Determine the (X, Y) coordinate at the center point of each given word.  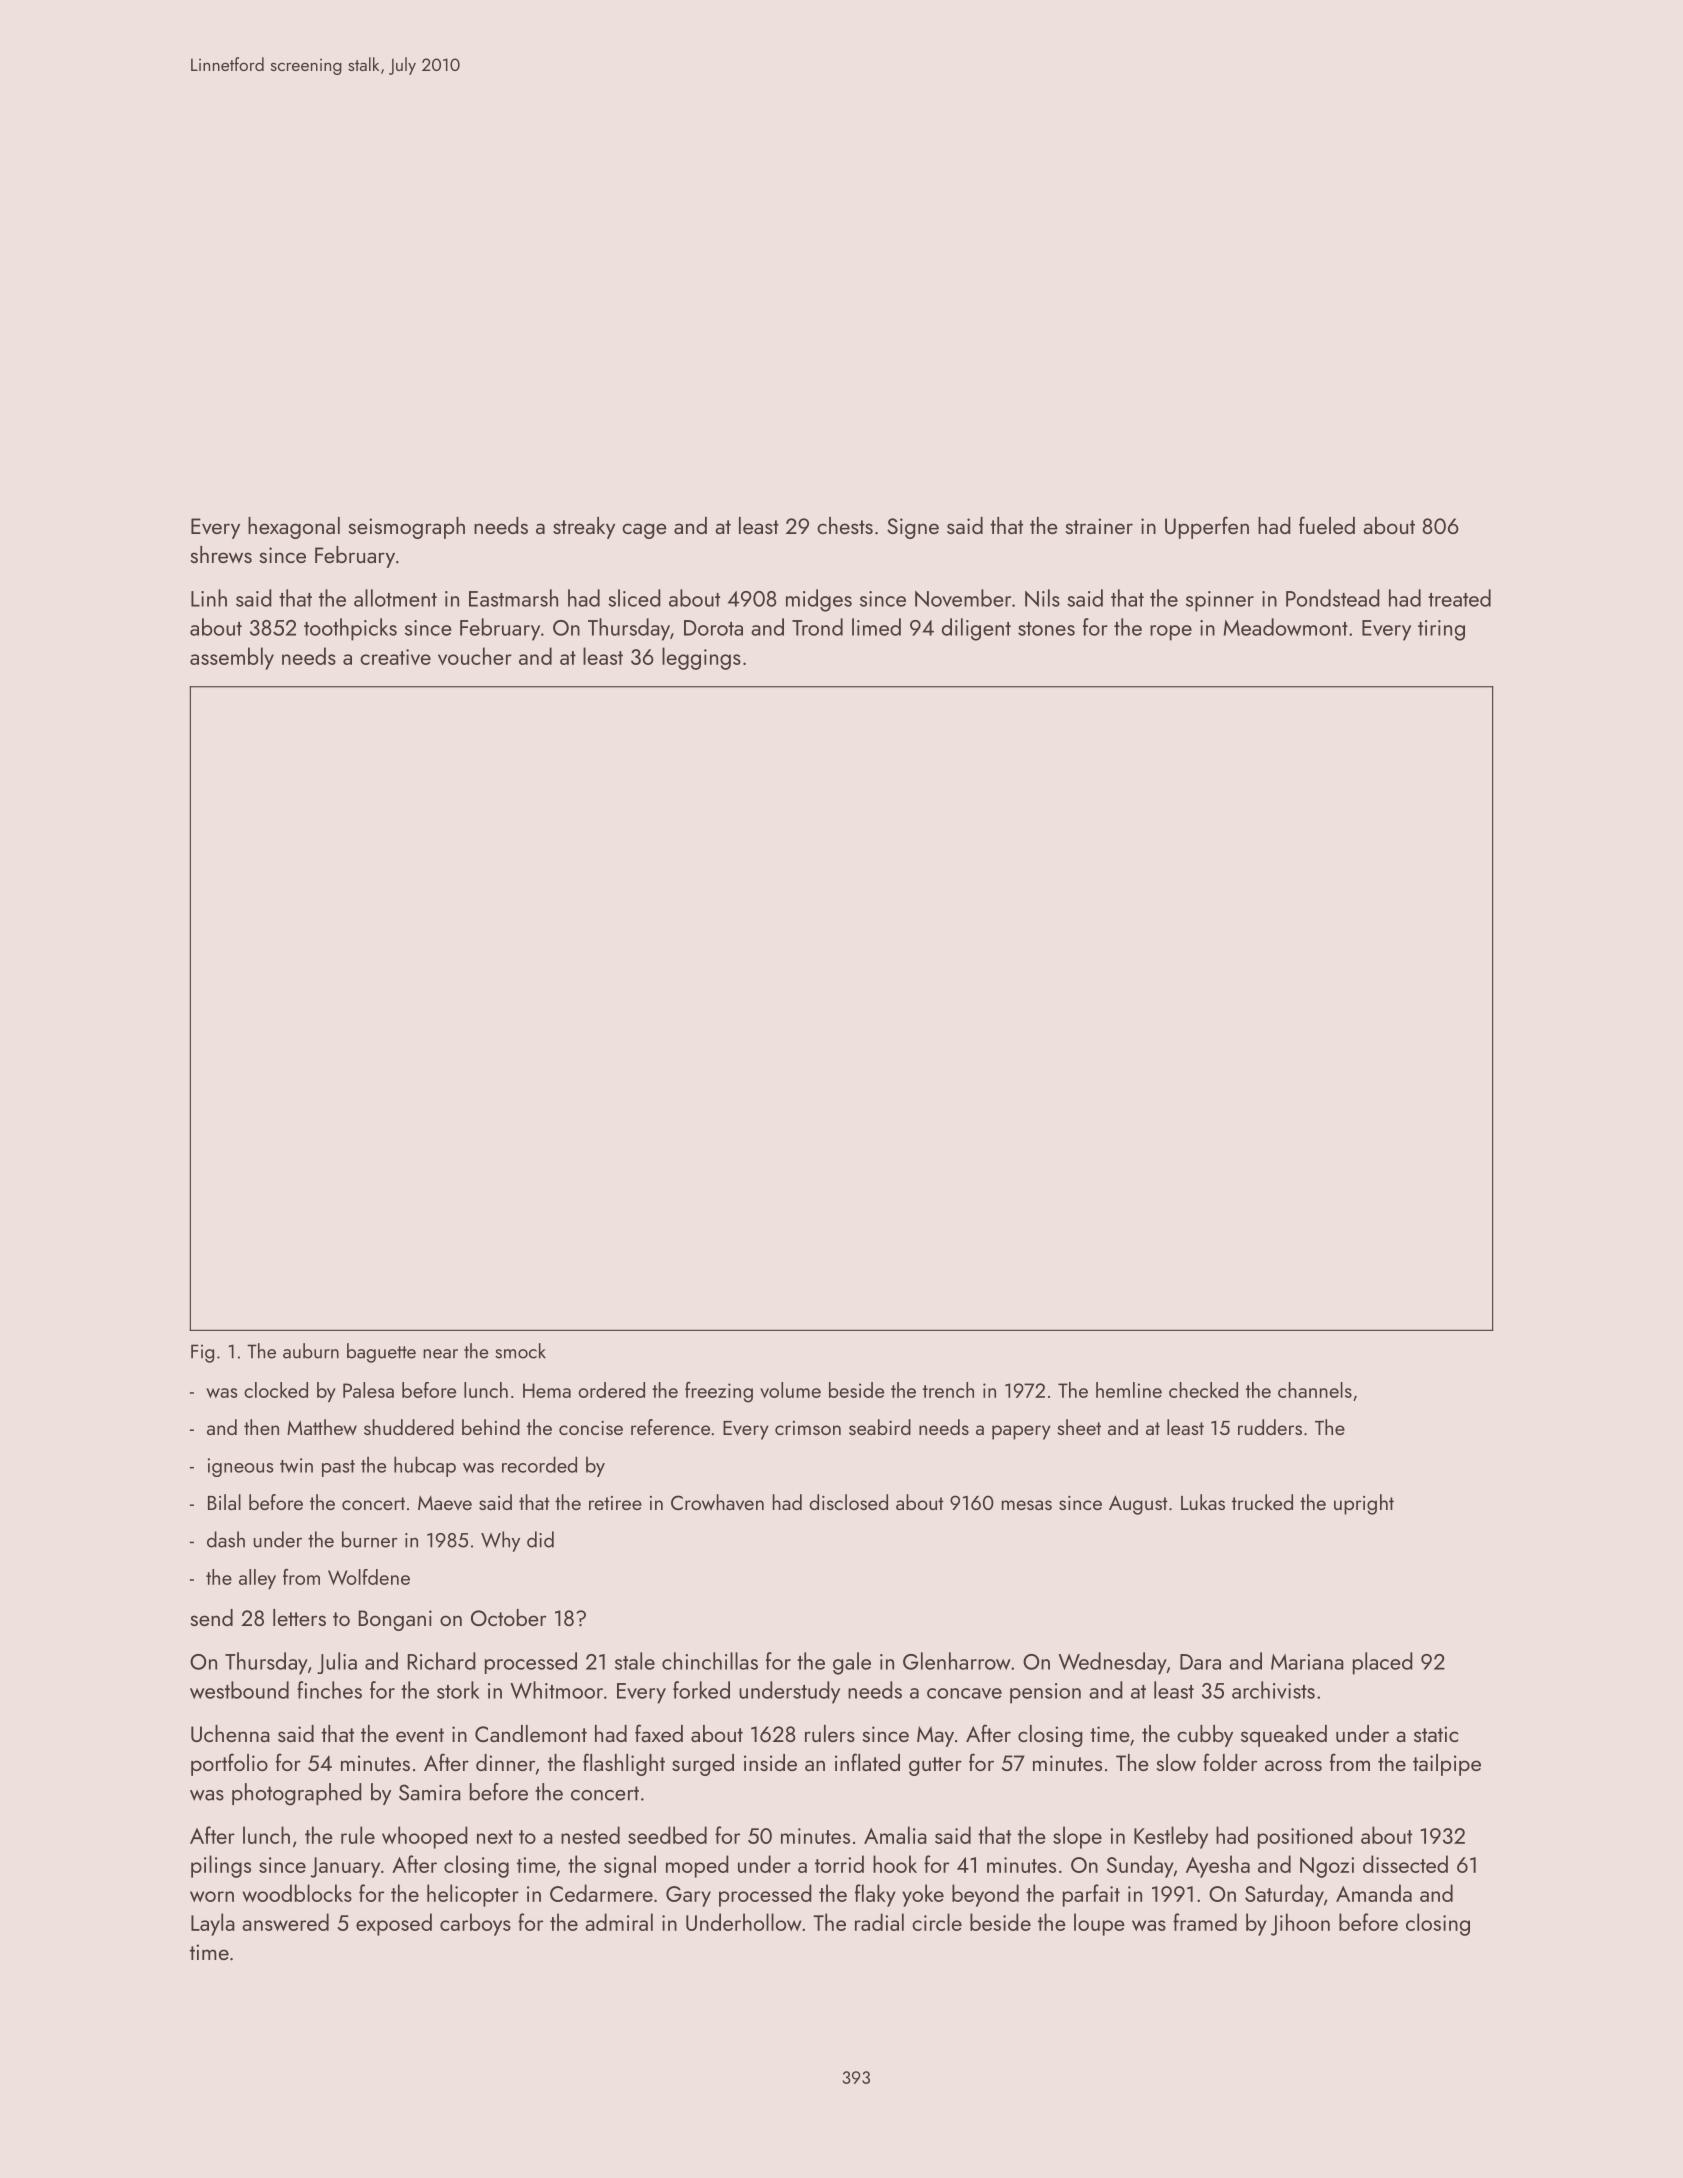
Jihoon (1300, 1924)
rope (1171, 633)
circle (937, 1922)
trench (948, 1390)
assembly (232, 658)
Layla (213, 1924)
